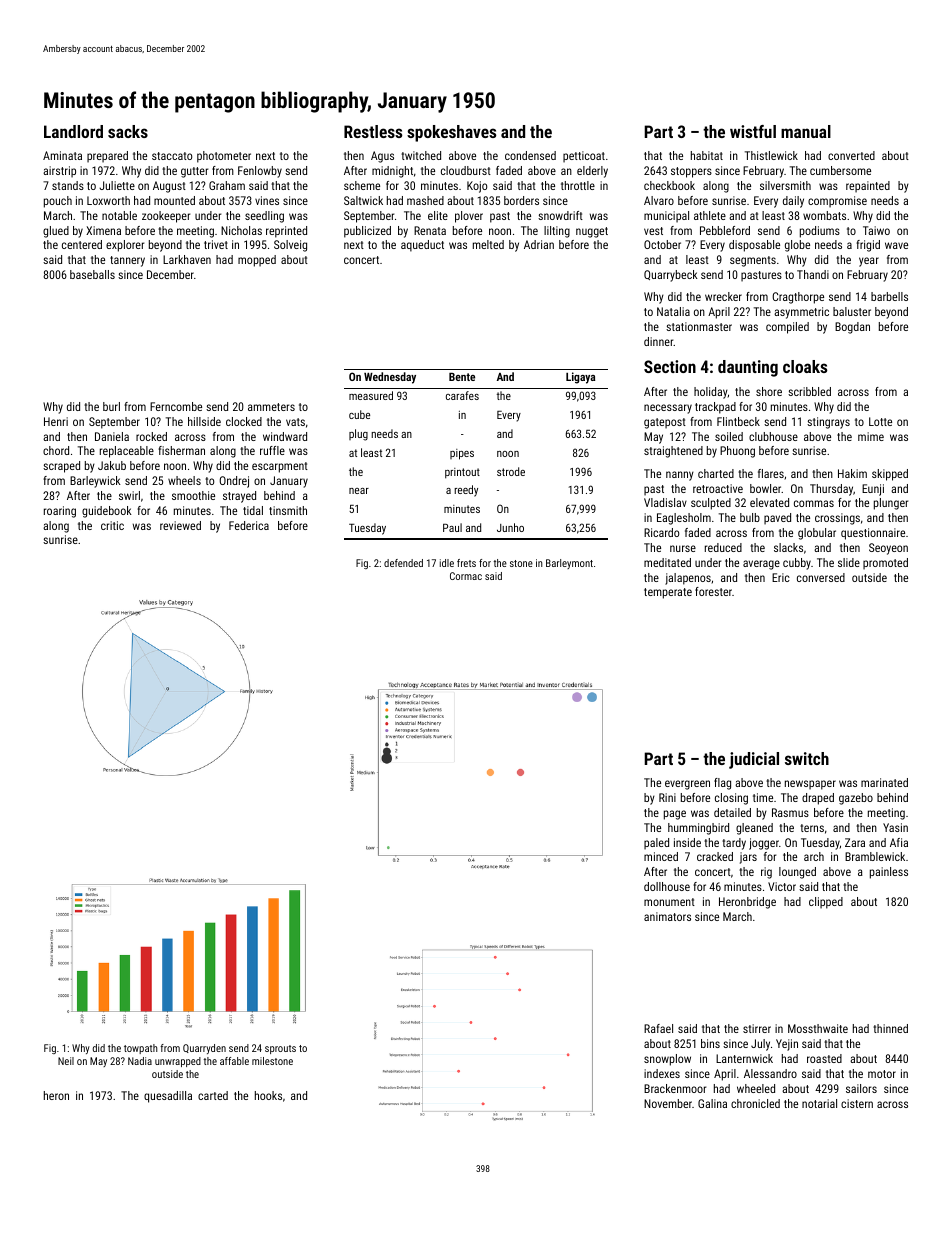 This screenshot has height=1233, width=952. What do you see at coordinates (60, 512) in the screenshot?
I see `roaring` at bounding box center [60, 512].
